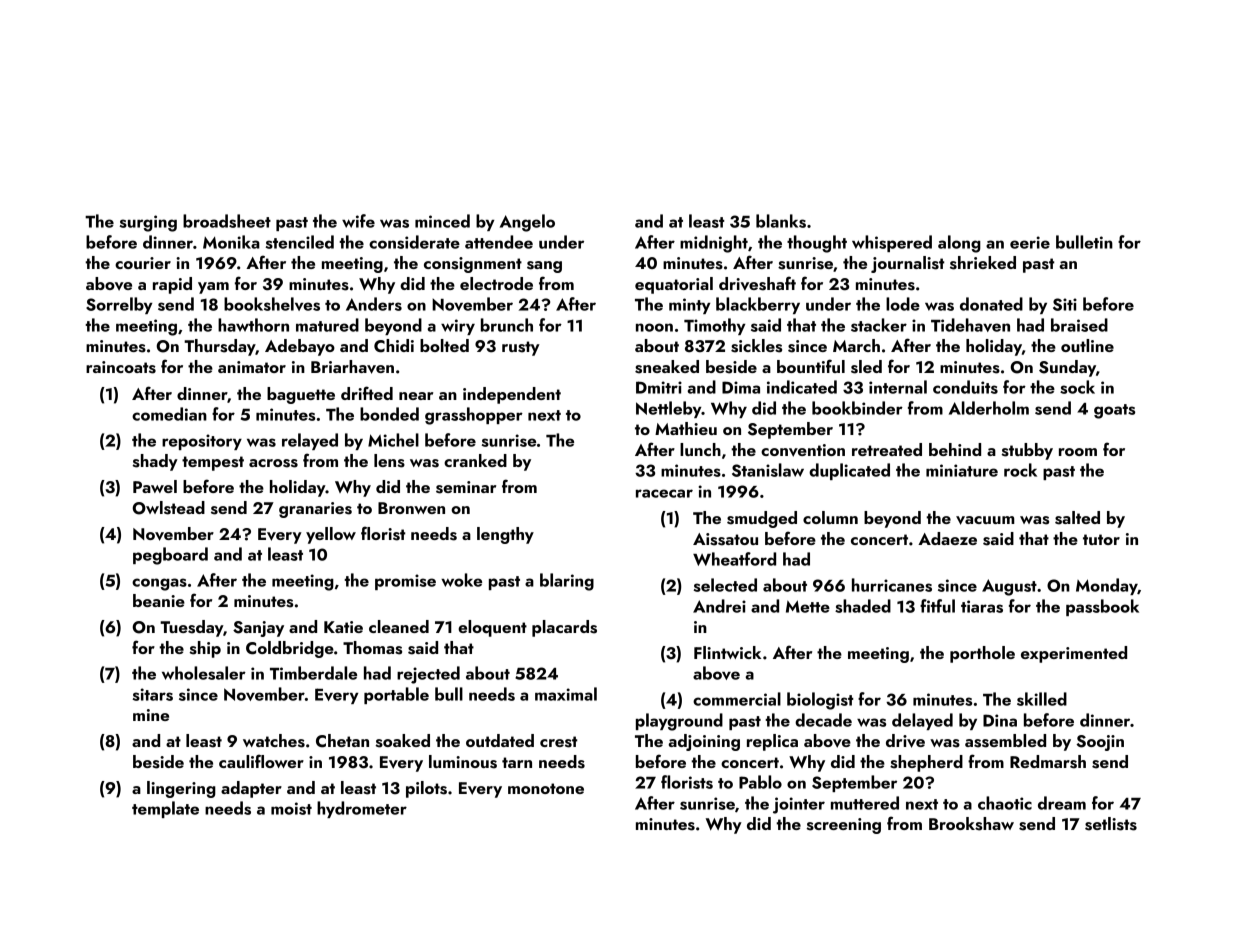 This page has width=1233, height=952. What do you see at coordinates (155, 462) in the page?
I see `shady` at bounding box center [155, 462].
